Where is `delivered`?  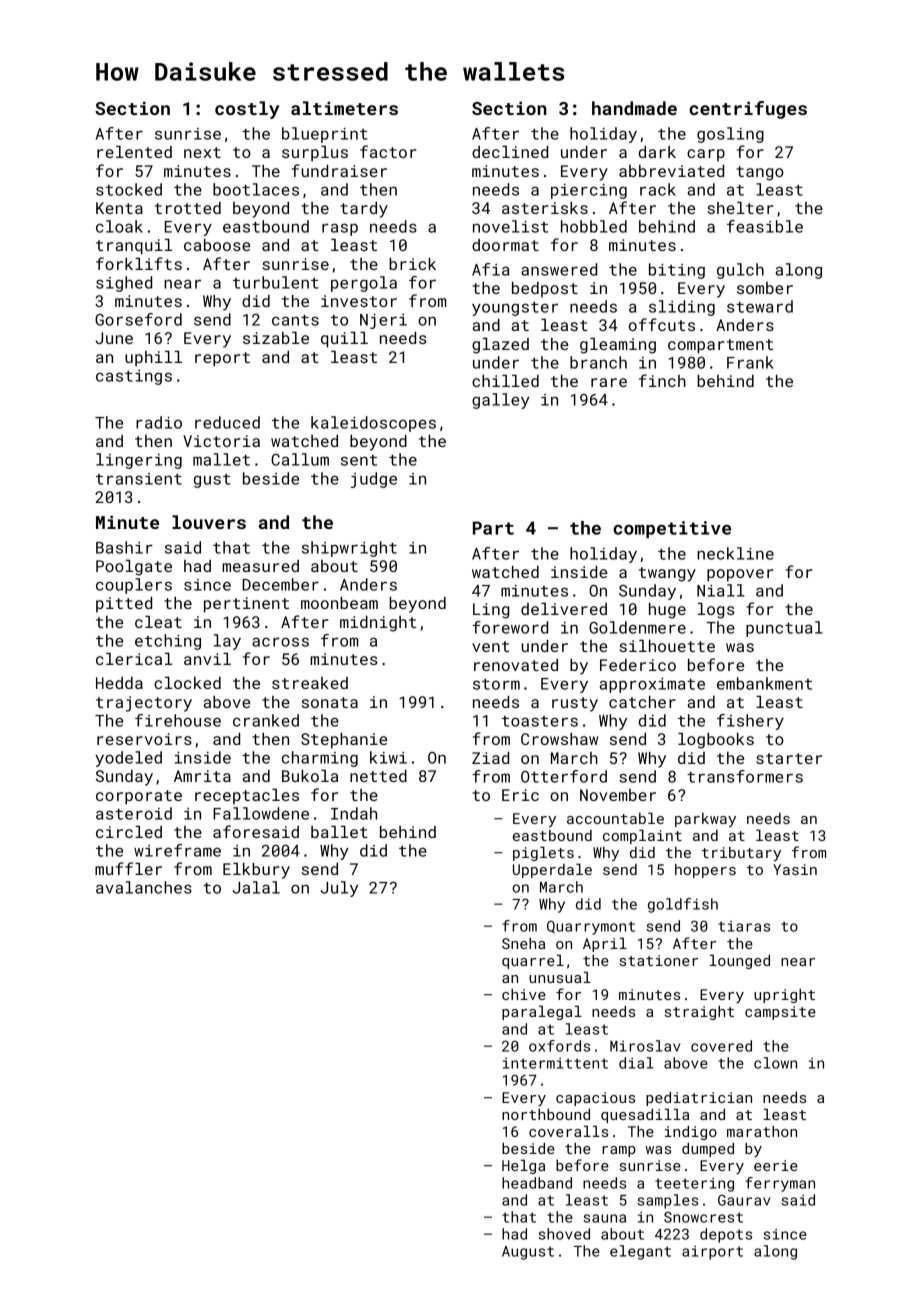
delivered is located at coordinates (564, 608).
